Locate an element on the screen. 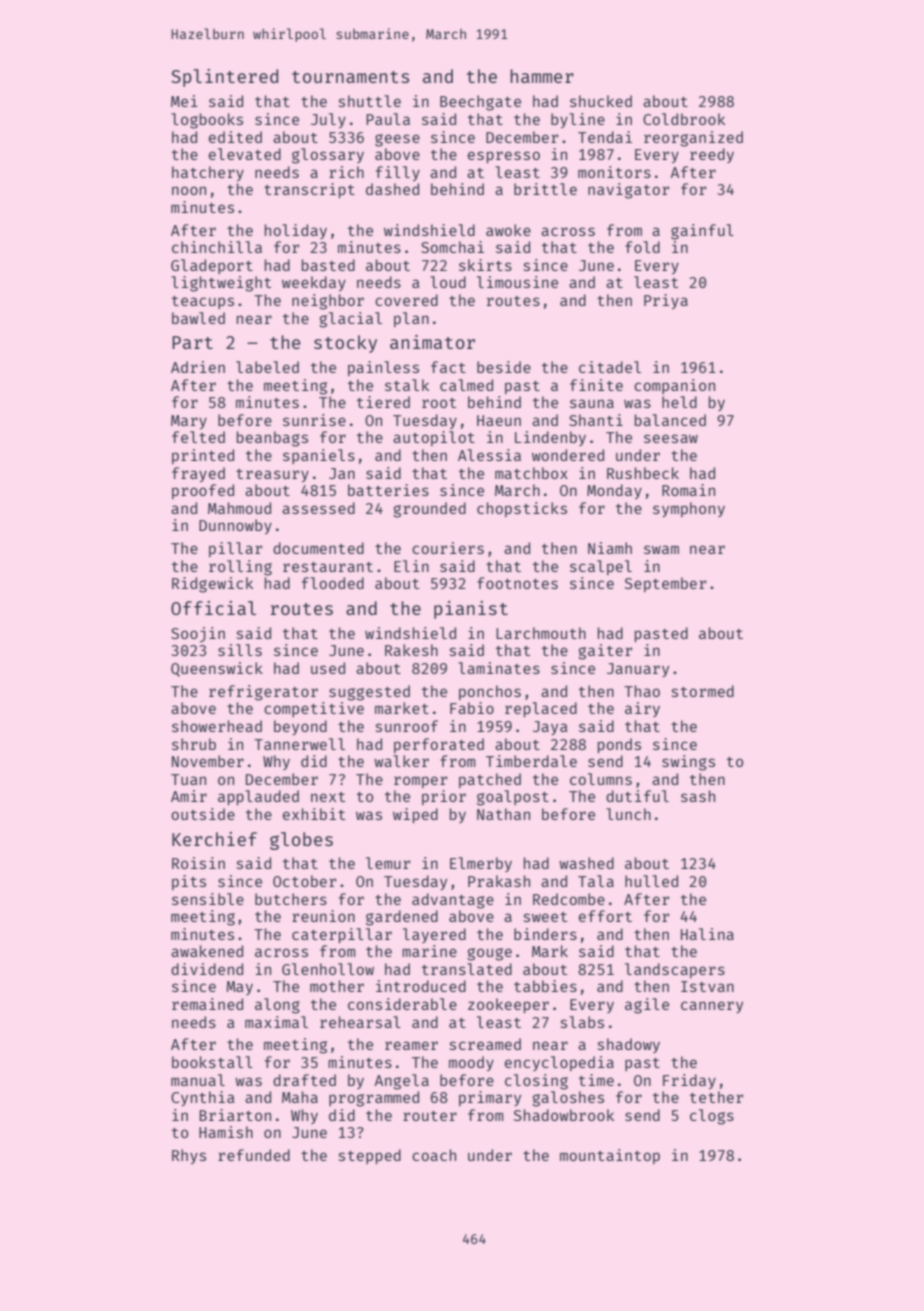 The height and width of the screenshot is (1311, 924). mountaintop is located at coordinates (610, 1156).
